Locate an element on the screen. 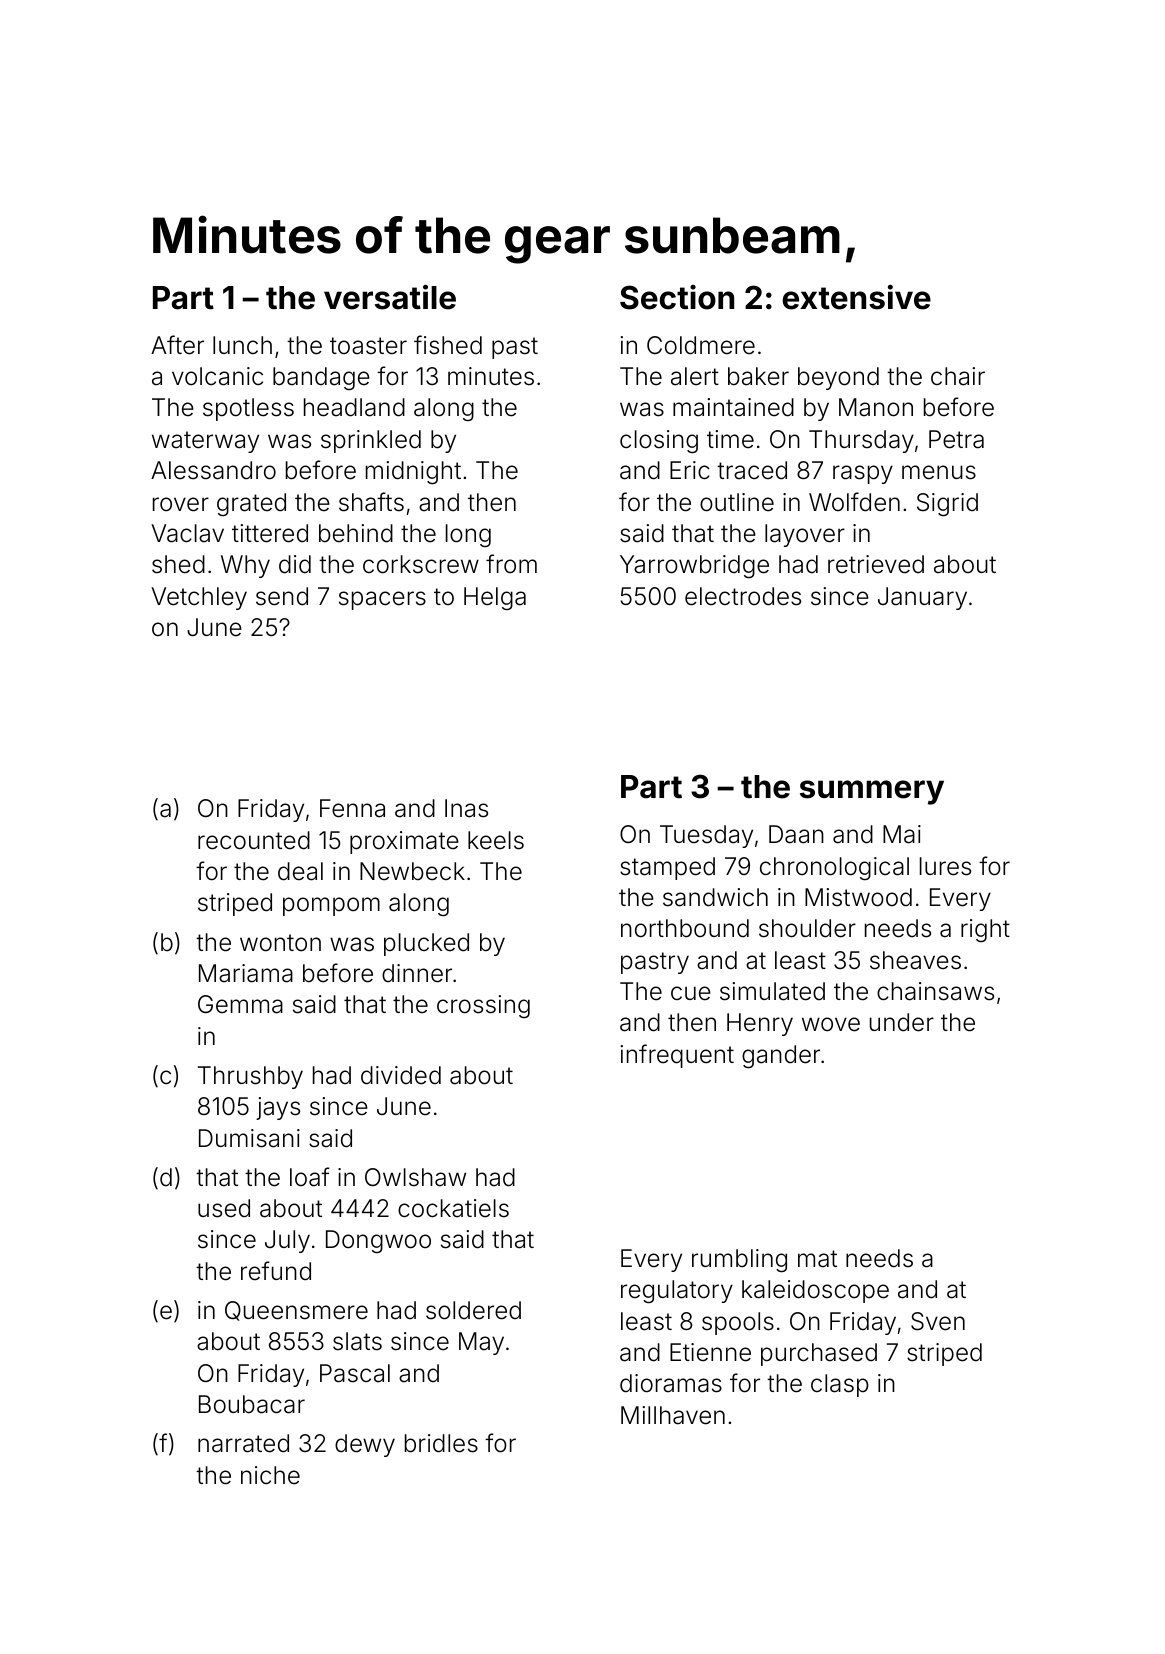 This screenshot has height=1654, width=1165. Manon is located at coordinates (876, 407).
